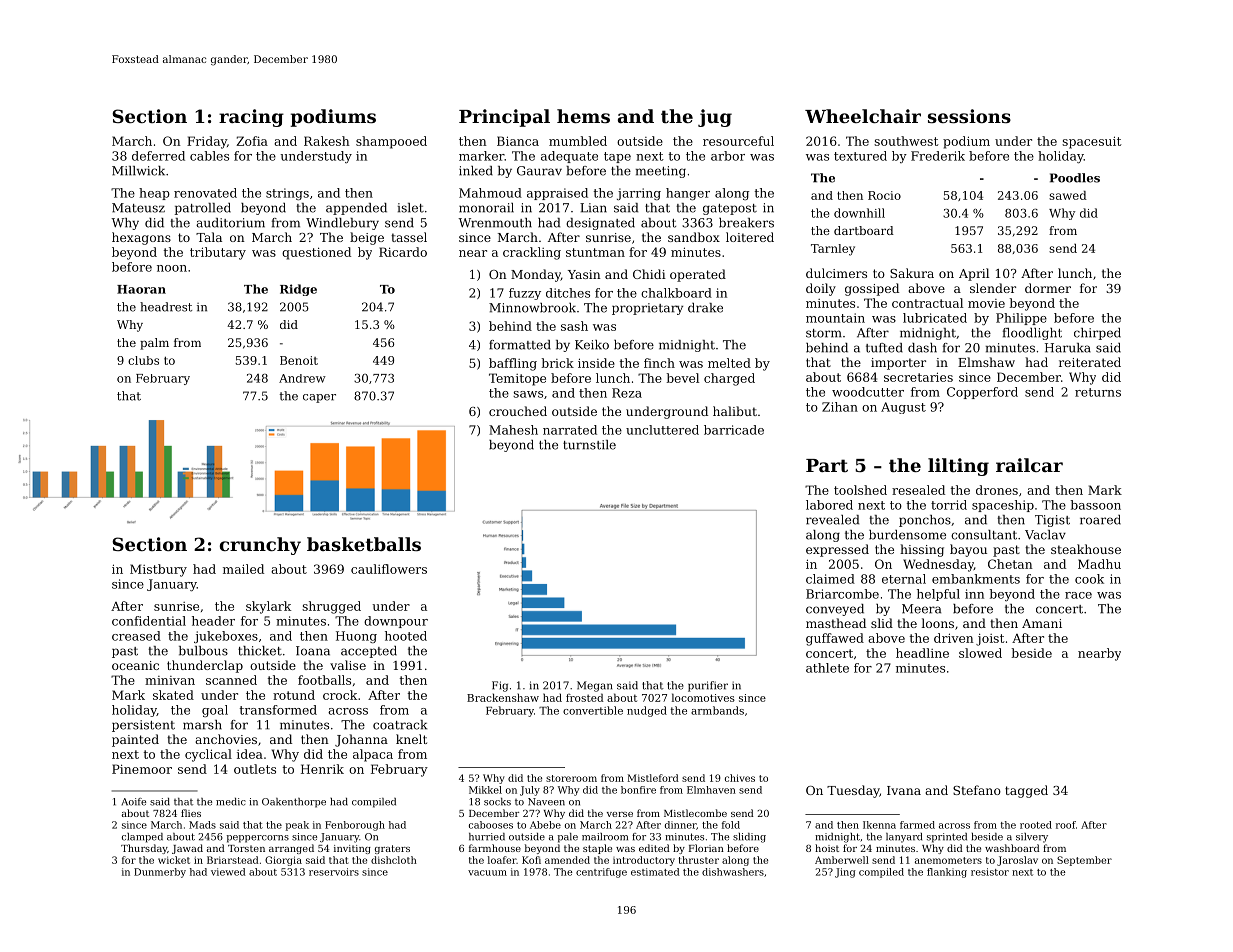  What do you see at coordinates (202, 825) in the page?
I see `Mads` at bounding box center [202, 825].
